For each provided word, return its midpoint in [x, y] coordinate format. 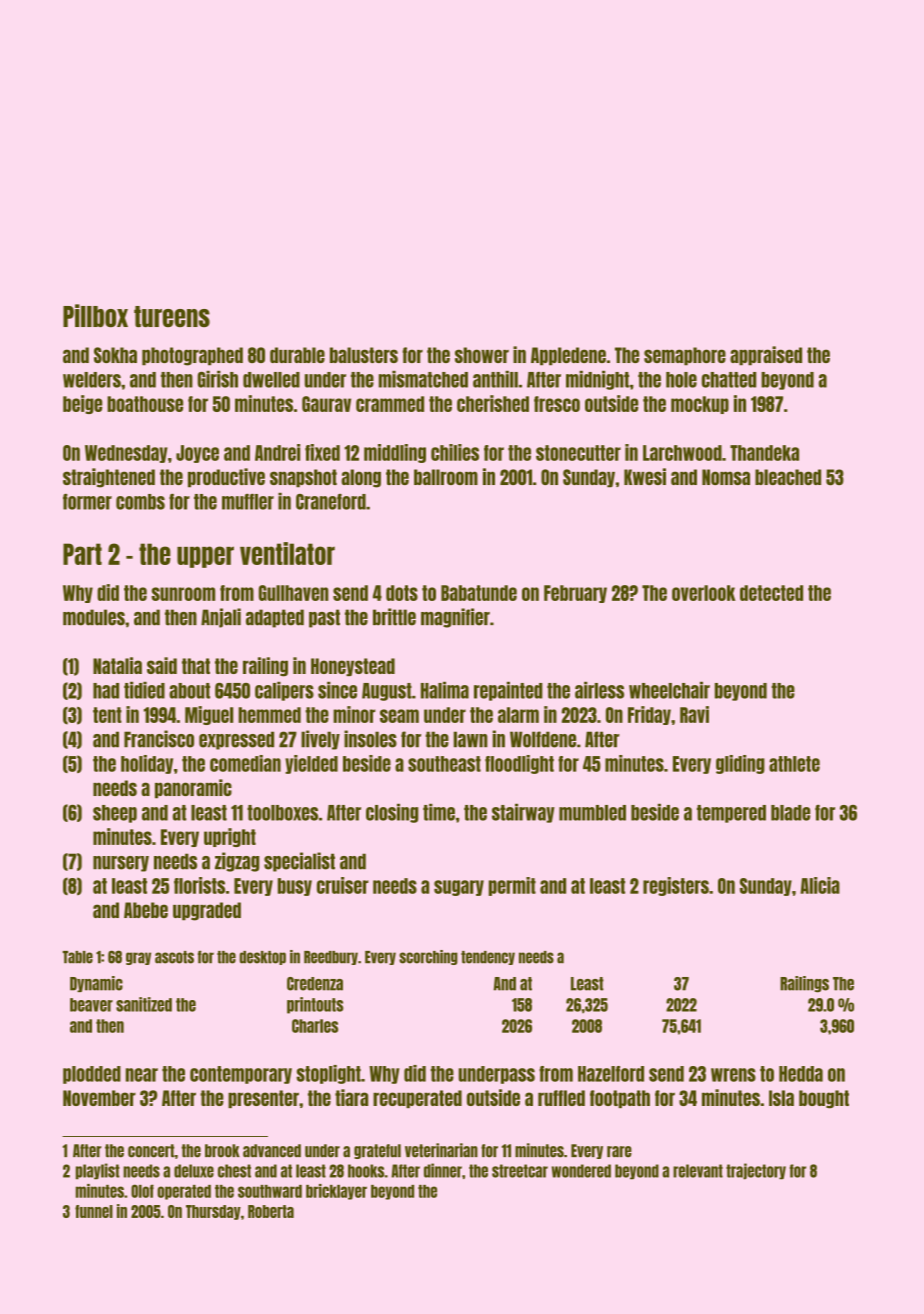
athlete [794, 764]
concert [151, 1151]
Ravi [694, 714]
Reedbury [331, 958]
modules [94, 617]
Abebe [146, 910]
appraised [766, 356]
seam [399, 716]
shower [482, 355]
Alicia [820, 885]
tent [107, 715]
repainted [508, 691]
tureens [172, 316]
